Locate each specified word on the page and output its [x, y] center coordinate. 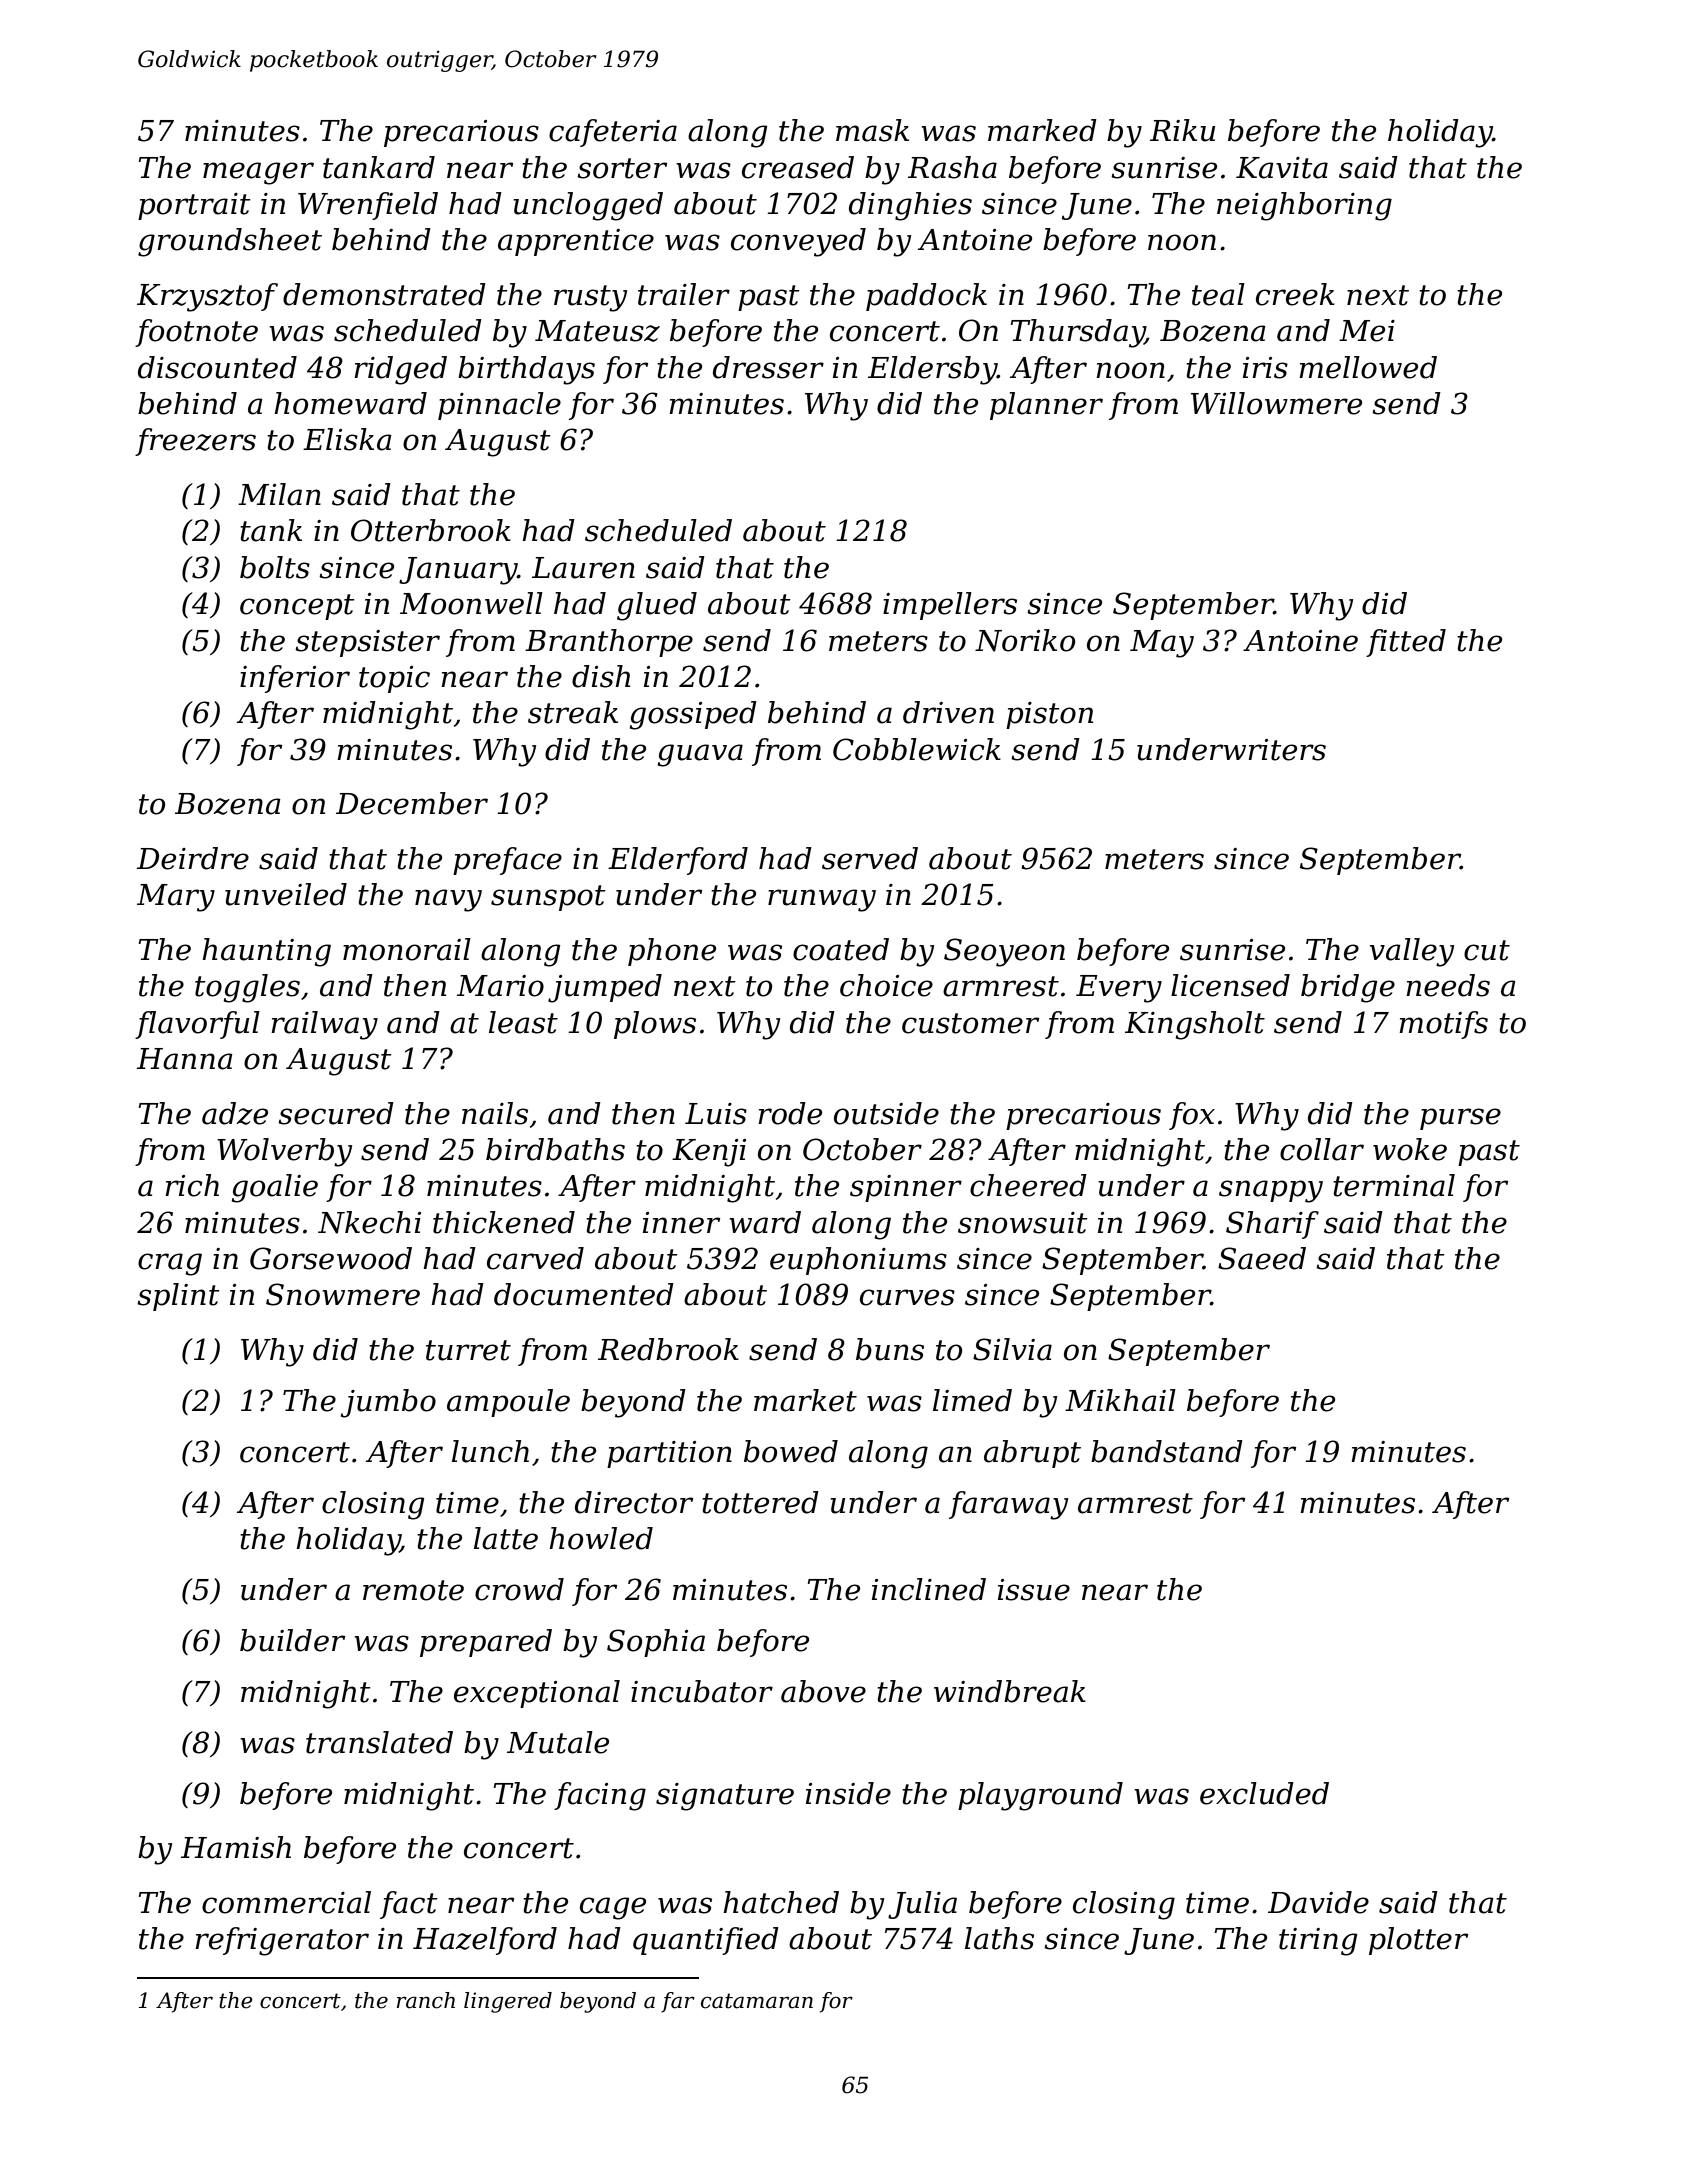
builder [292, 1640]
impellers [950, 606]
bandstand [1167, 1451]
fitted [1406, 643]
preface [507, 861]
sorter [622, 168]
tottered [760, 1502]
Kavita [1282, 168]
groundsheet [230, 242]
